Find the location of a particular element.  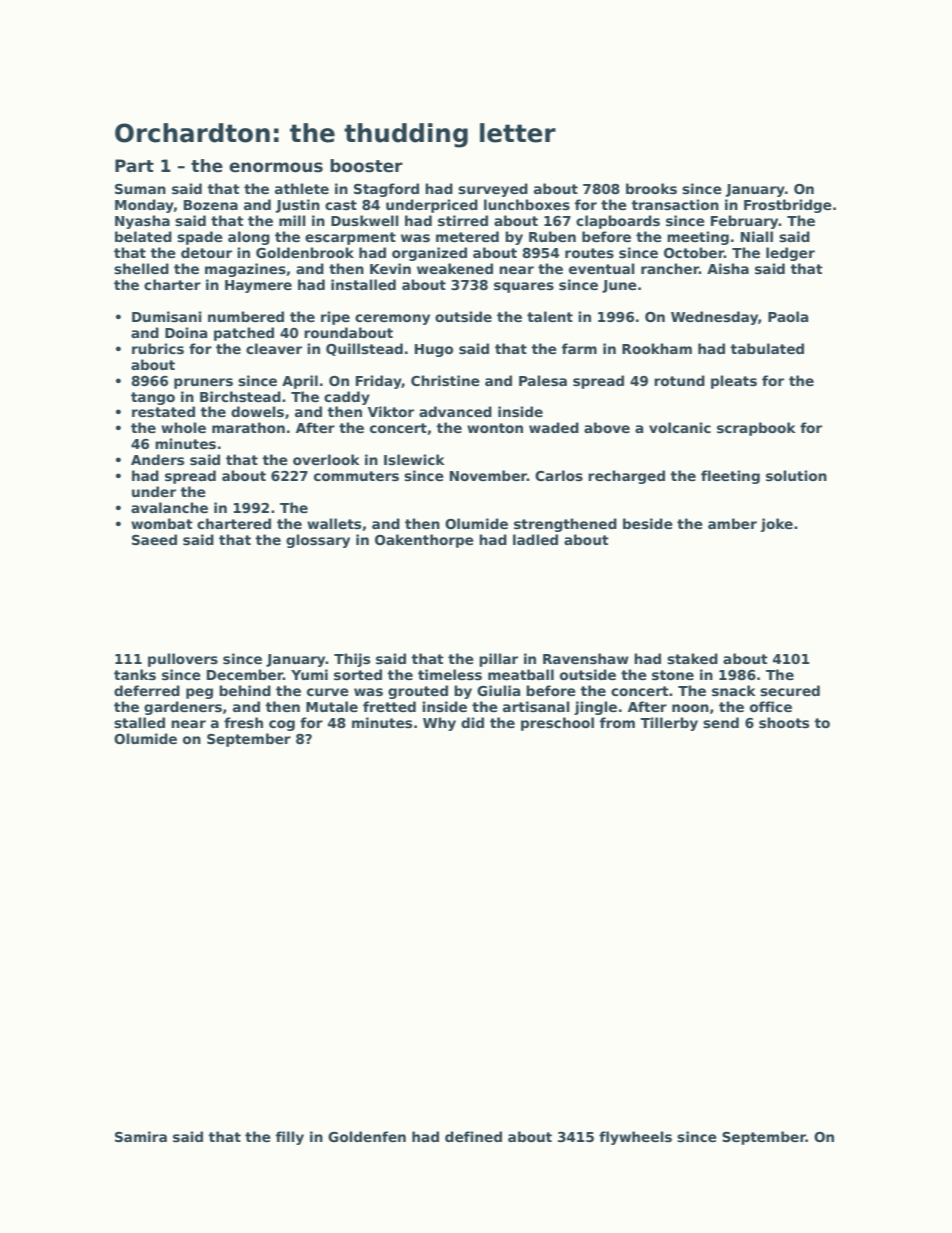

Birchstead is located at coordinates (240, 396).
